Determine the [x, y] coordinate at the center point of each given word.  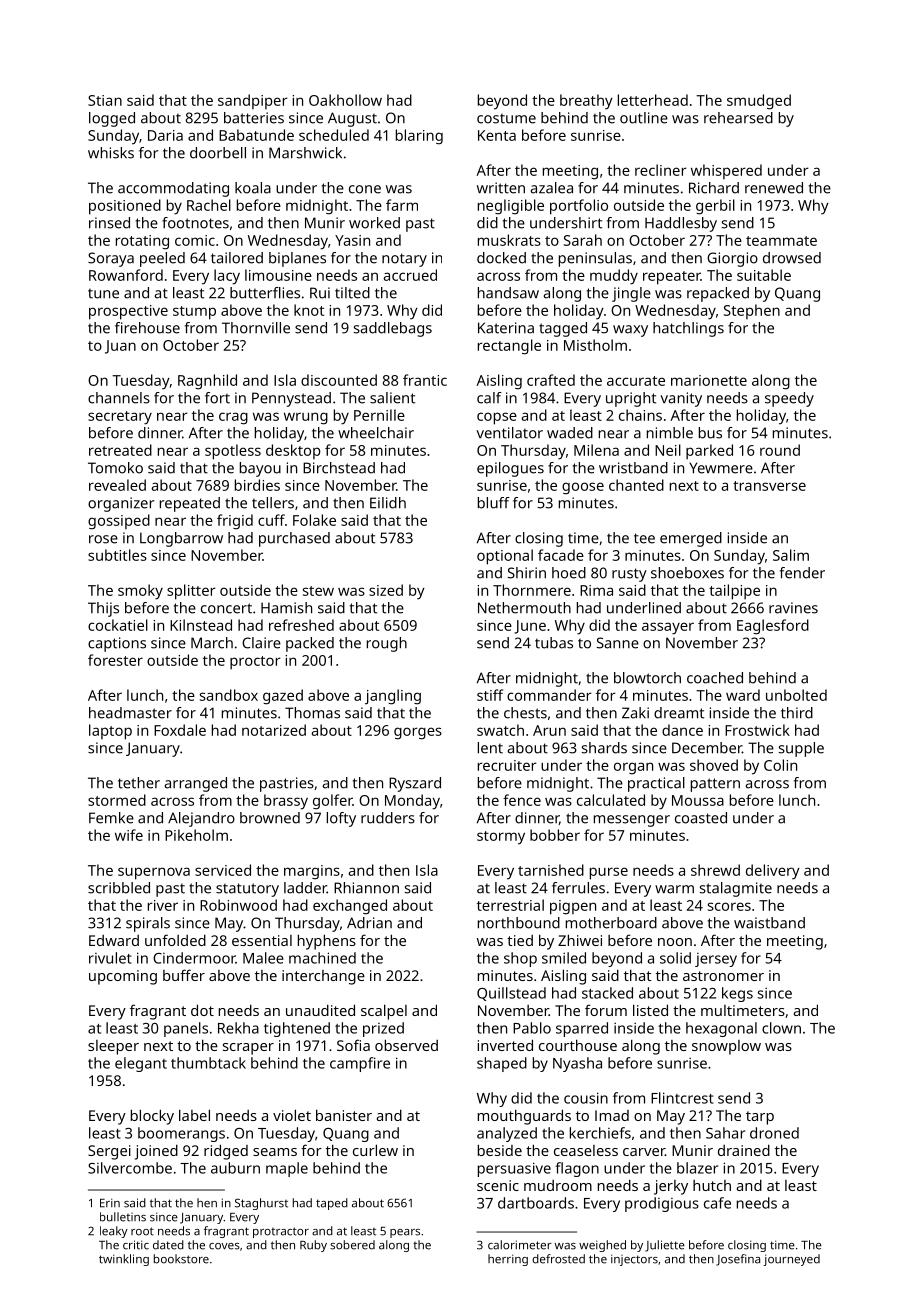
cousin [586, 1098]
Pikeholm [196, 835]
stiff [490, 695]
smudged [759, 102]
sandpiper [253, 101]
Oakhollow [345, 100]
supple [801, 749]
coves [224, 1246]
